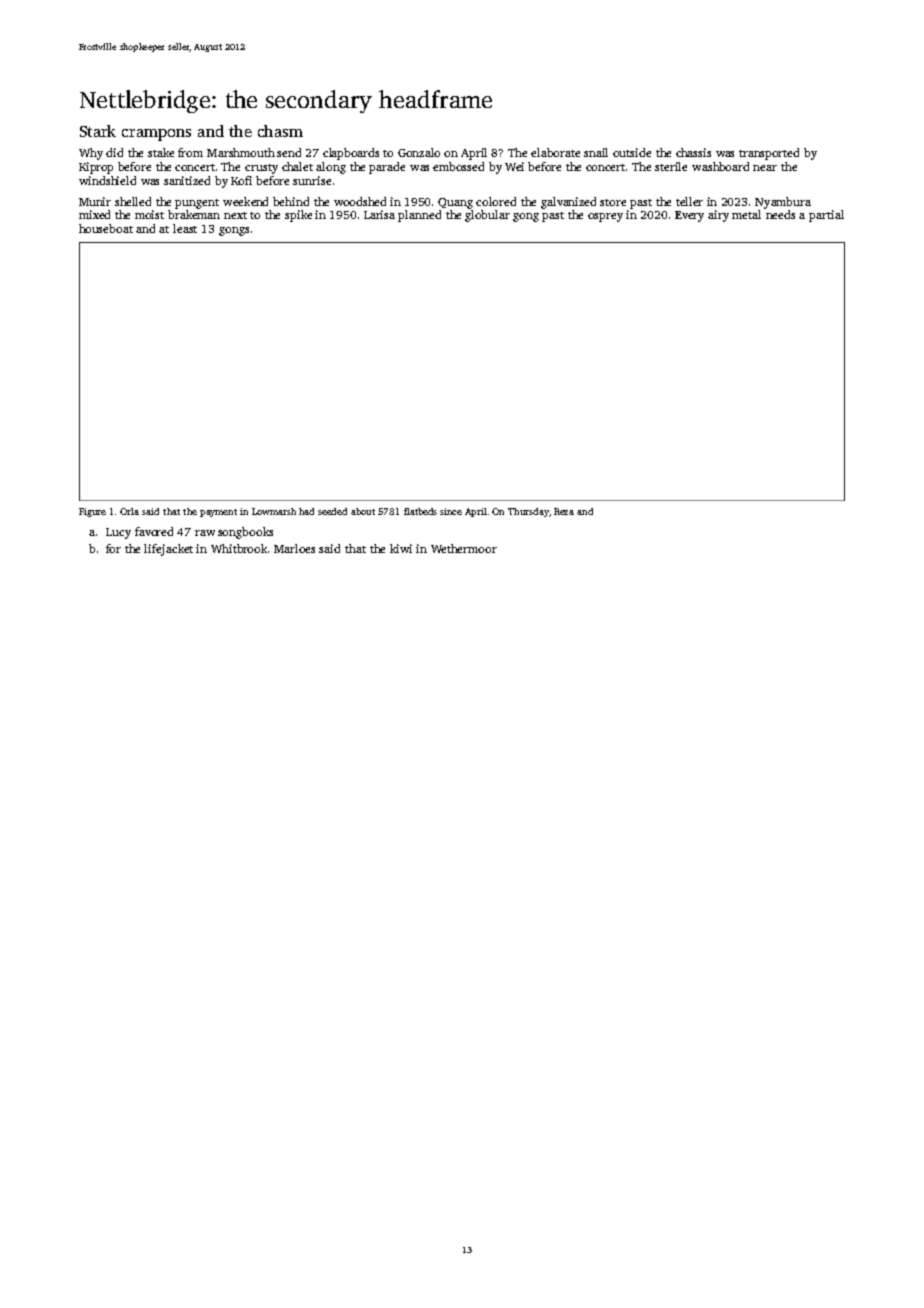 The image size is (924, 1308). I want to click on sanitized, so click(187, 180).
